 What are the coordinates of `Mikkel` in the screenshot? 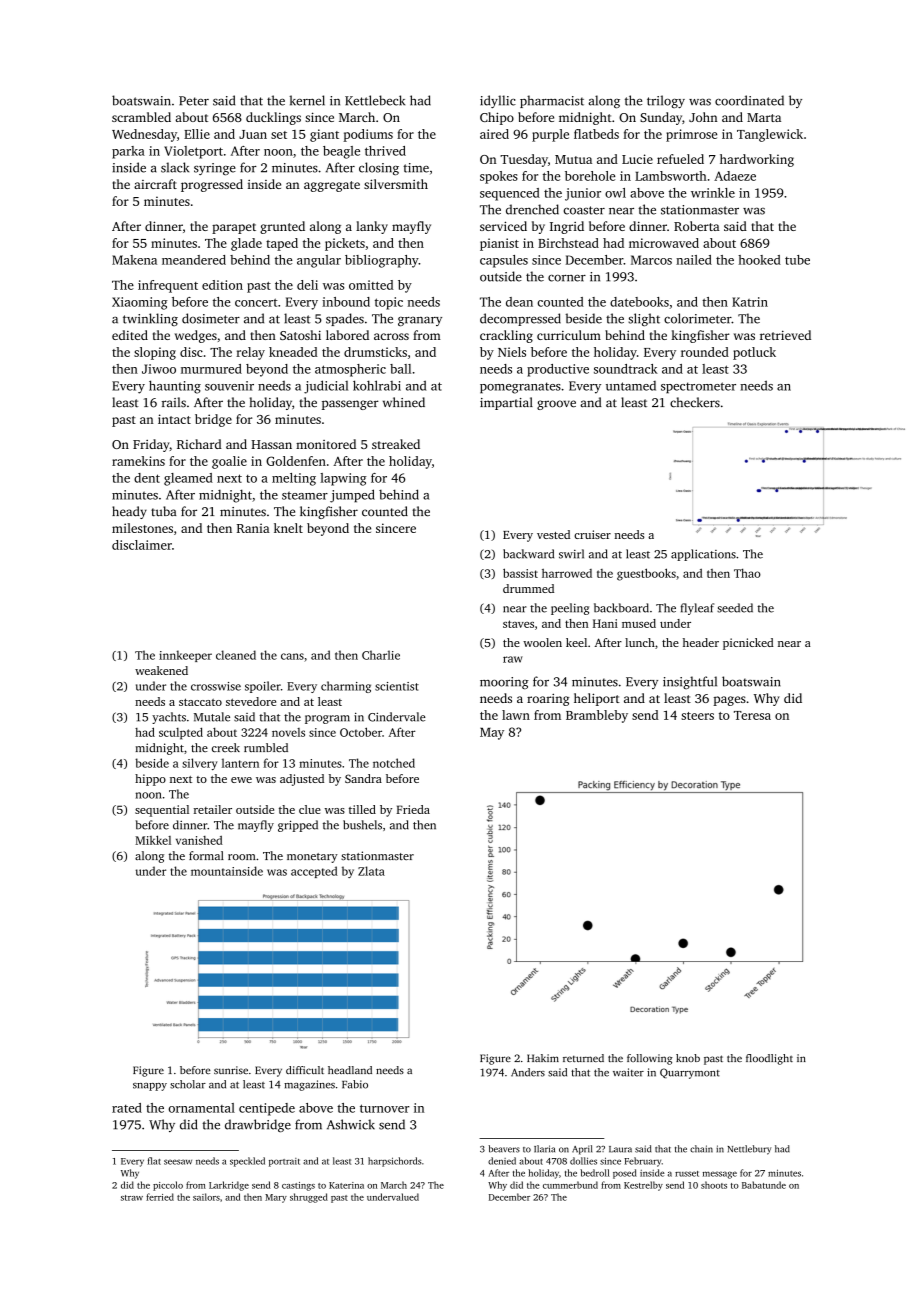 It's located at (153, 840).
